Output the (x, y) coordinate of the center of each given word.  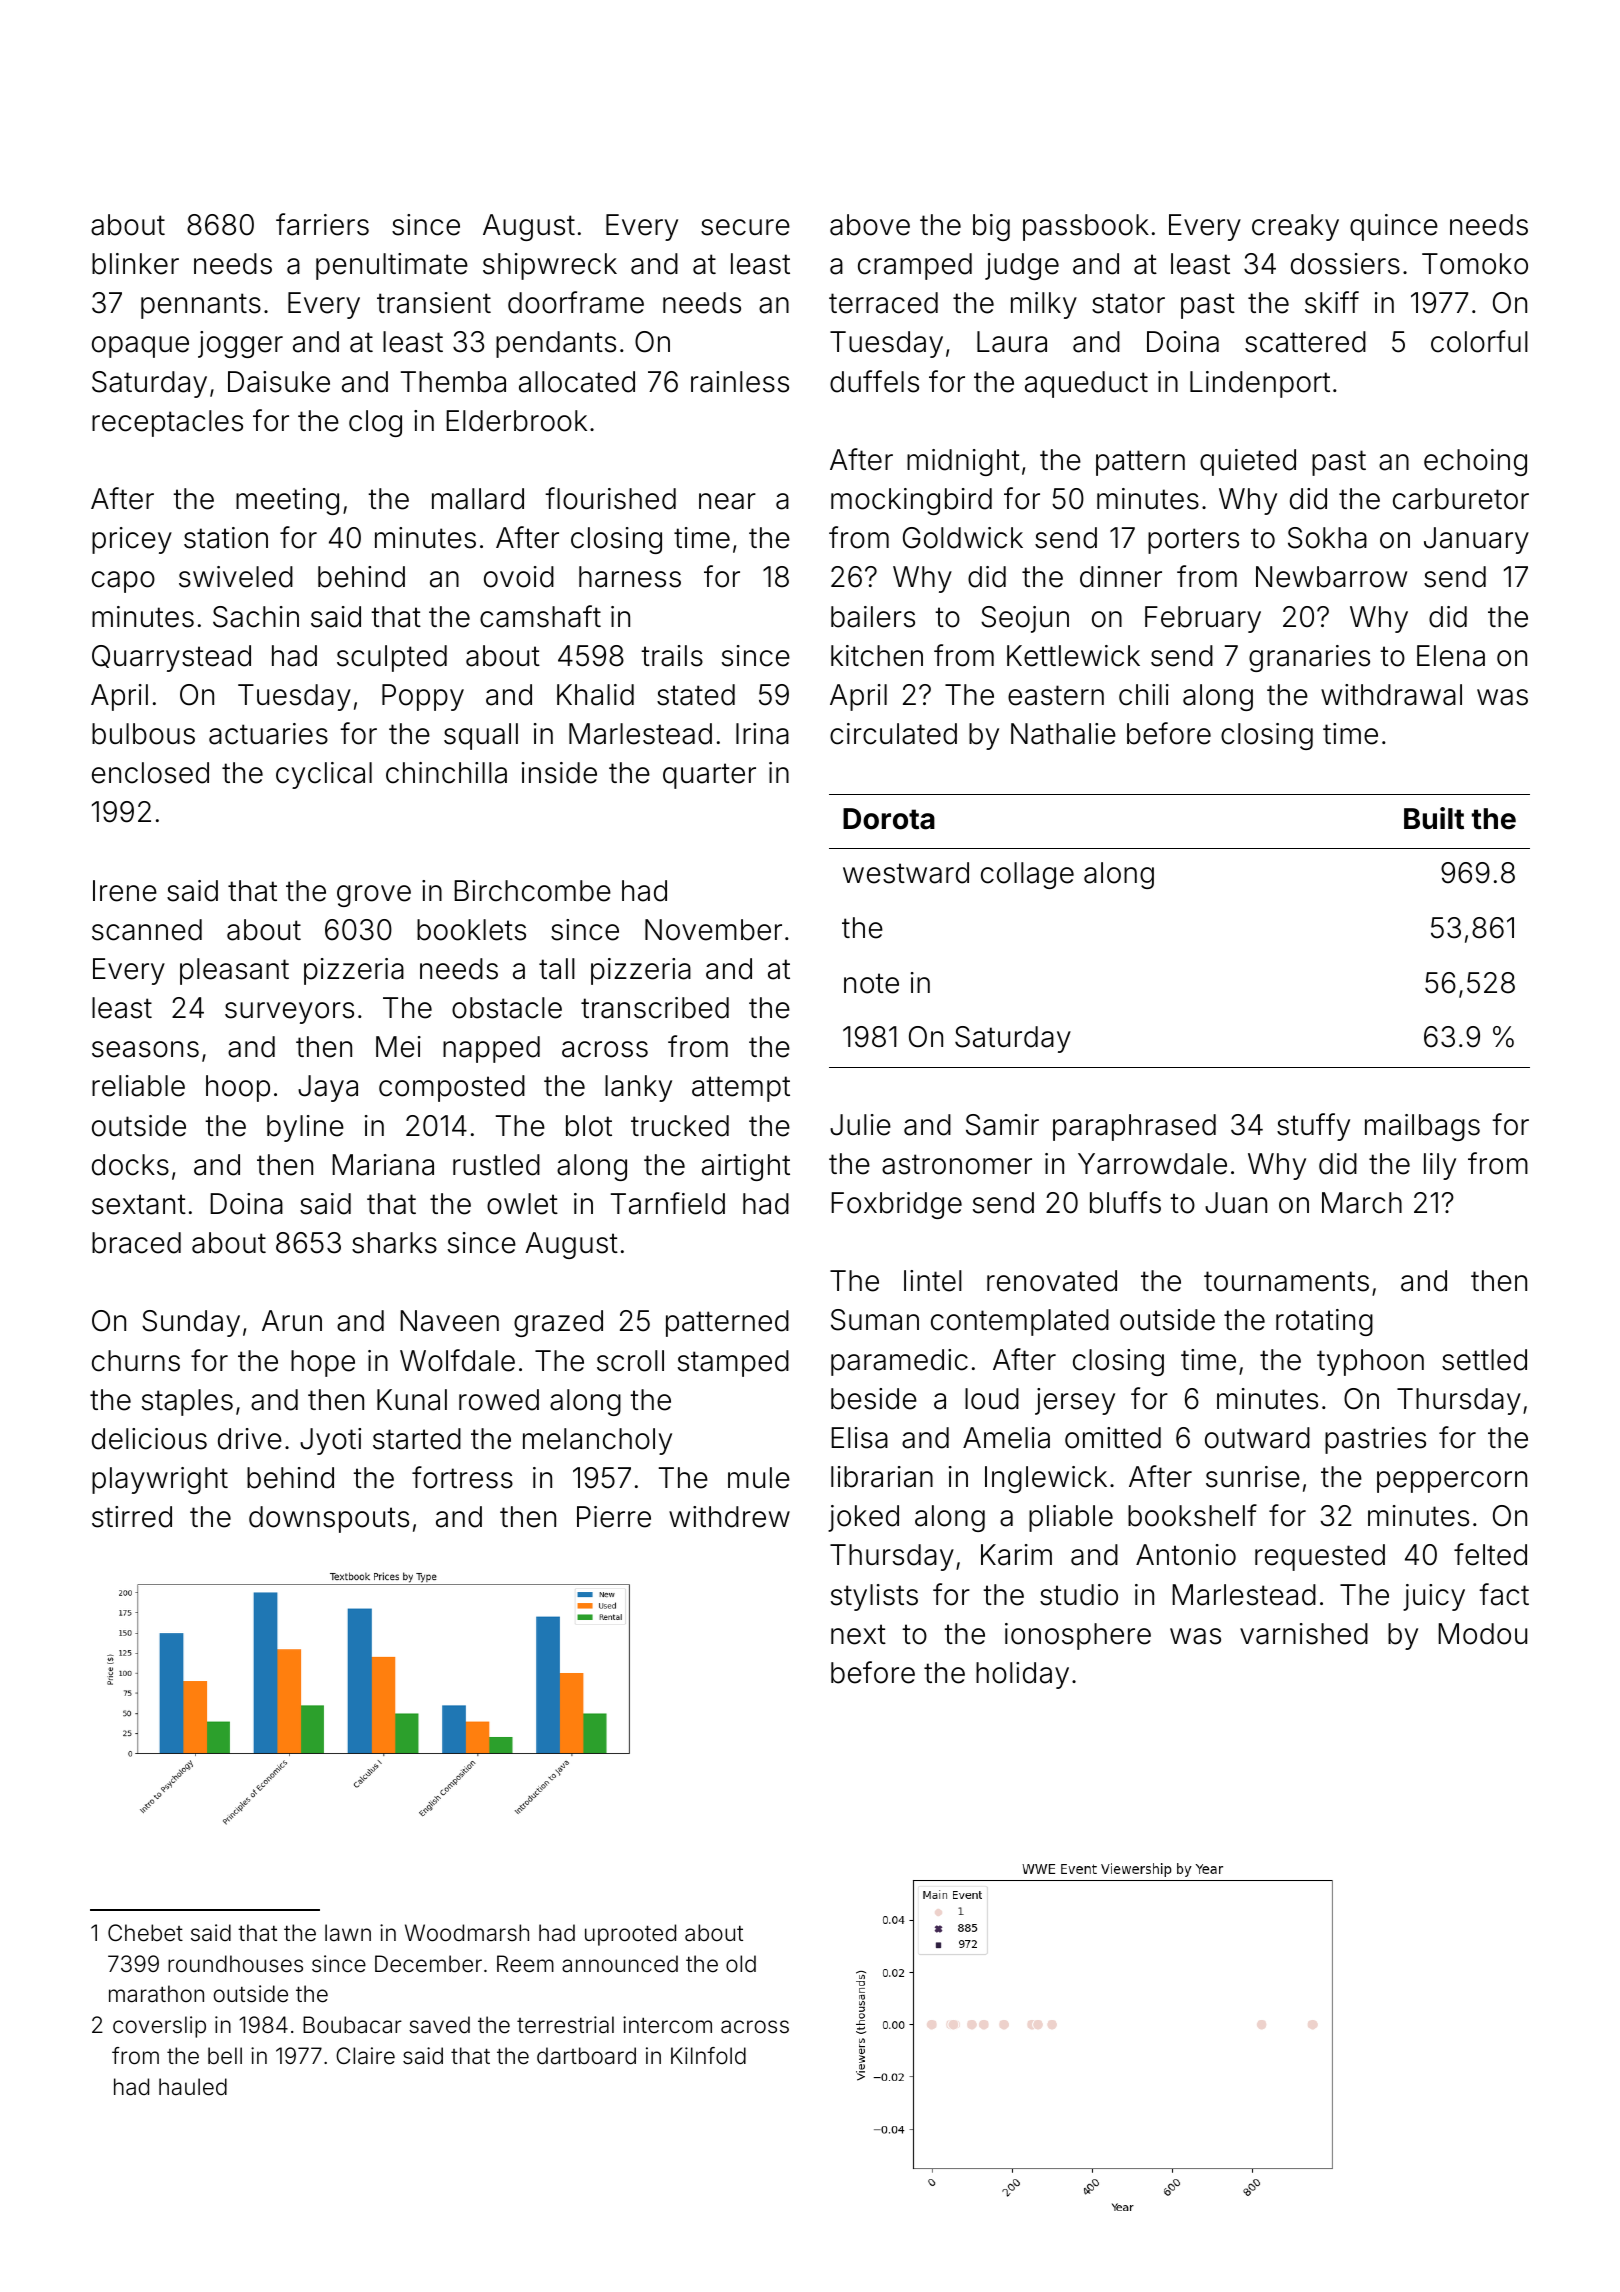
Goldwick (963, 538)
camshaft (540, 616)
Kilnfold (708, 2055)
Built (1434, 818)
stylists (874, 1597)
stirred (132, 1517)
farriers (322, 224)
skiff (1332, 302)
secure (745, 227)
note (871, 983)
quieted (1248, 462)
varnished (1304, 1634)
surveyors (289, 1013)
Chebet (145, 1933)
